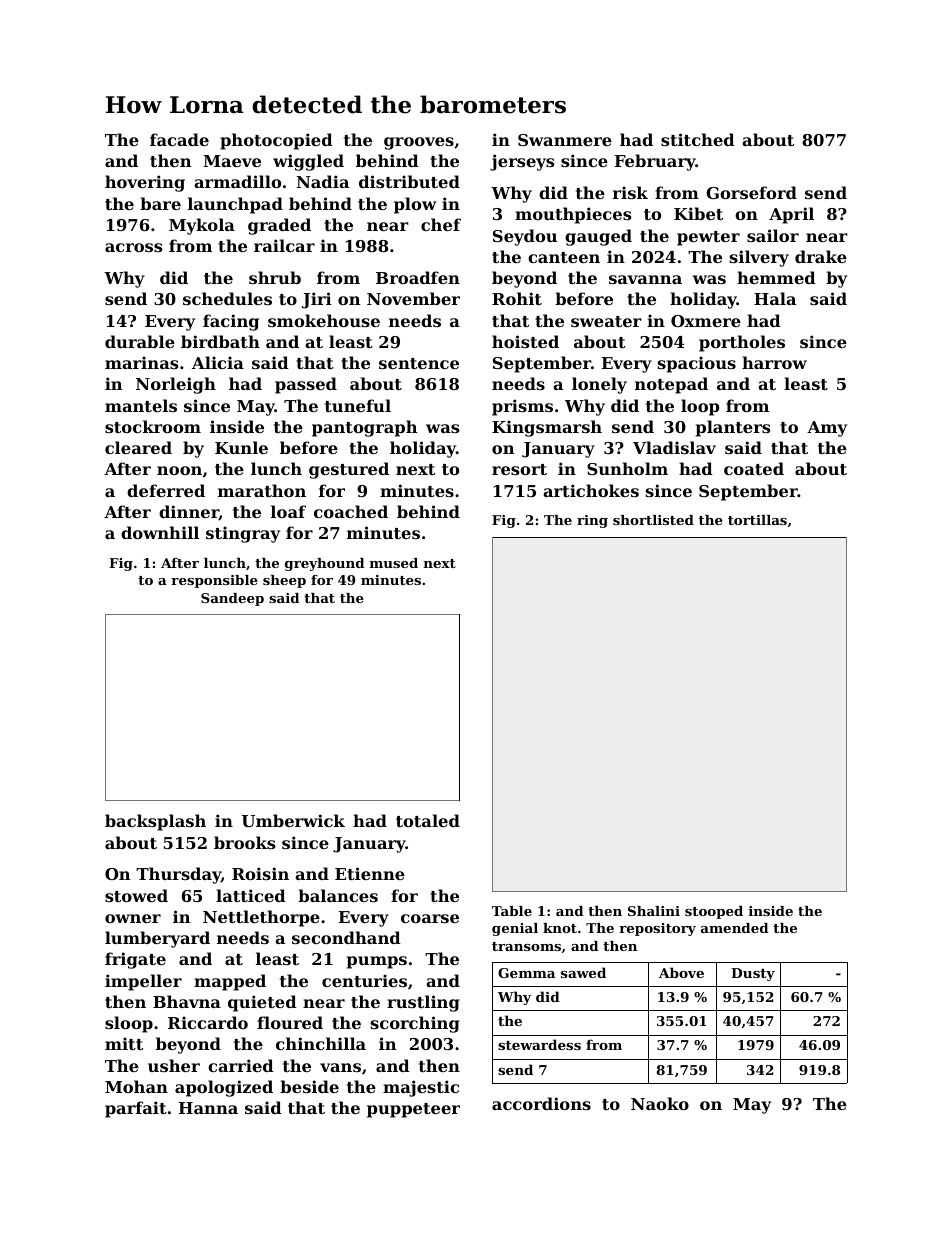  What do you see at coordinates (179, 139) in the screenshot?
I see `facade` at bounding box center [179, 139].
